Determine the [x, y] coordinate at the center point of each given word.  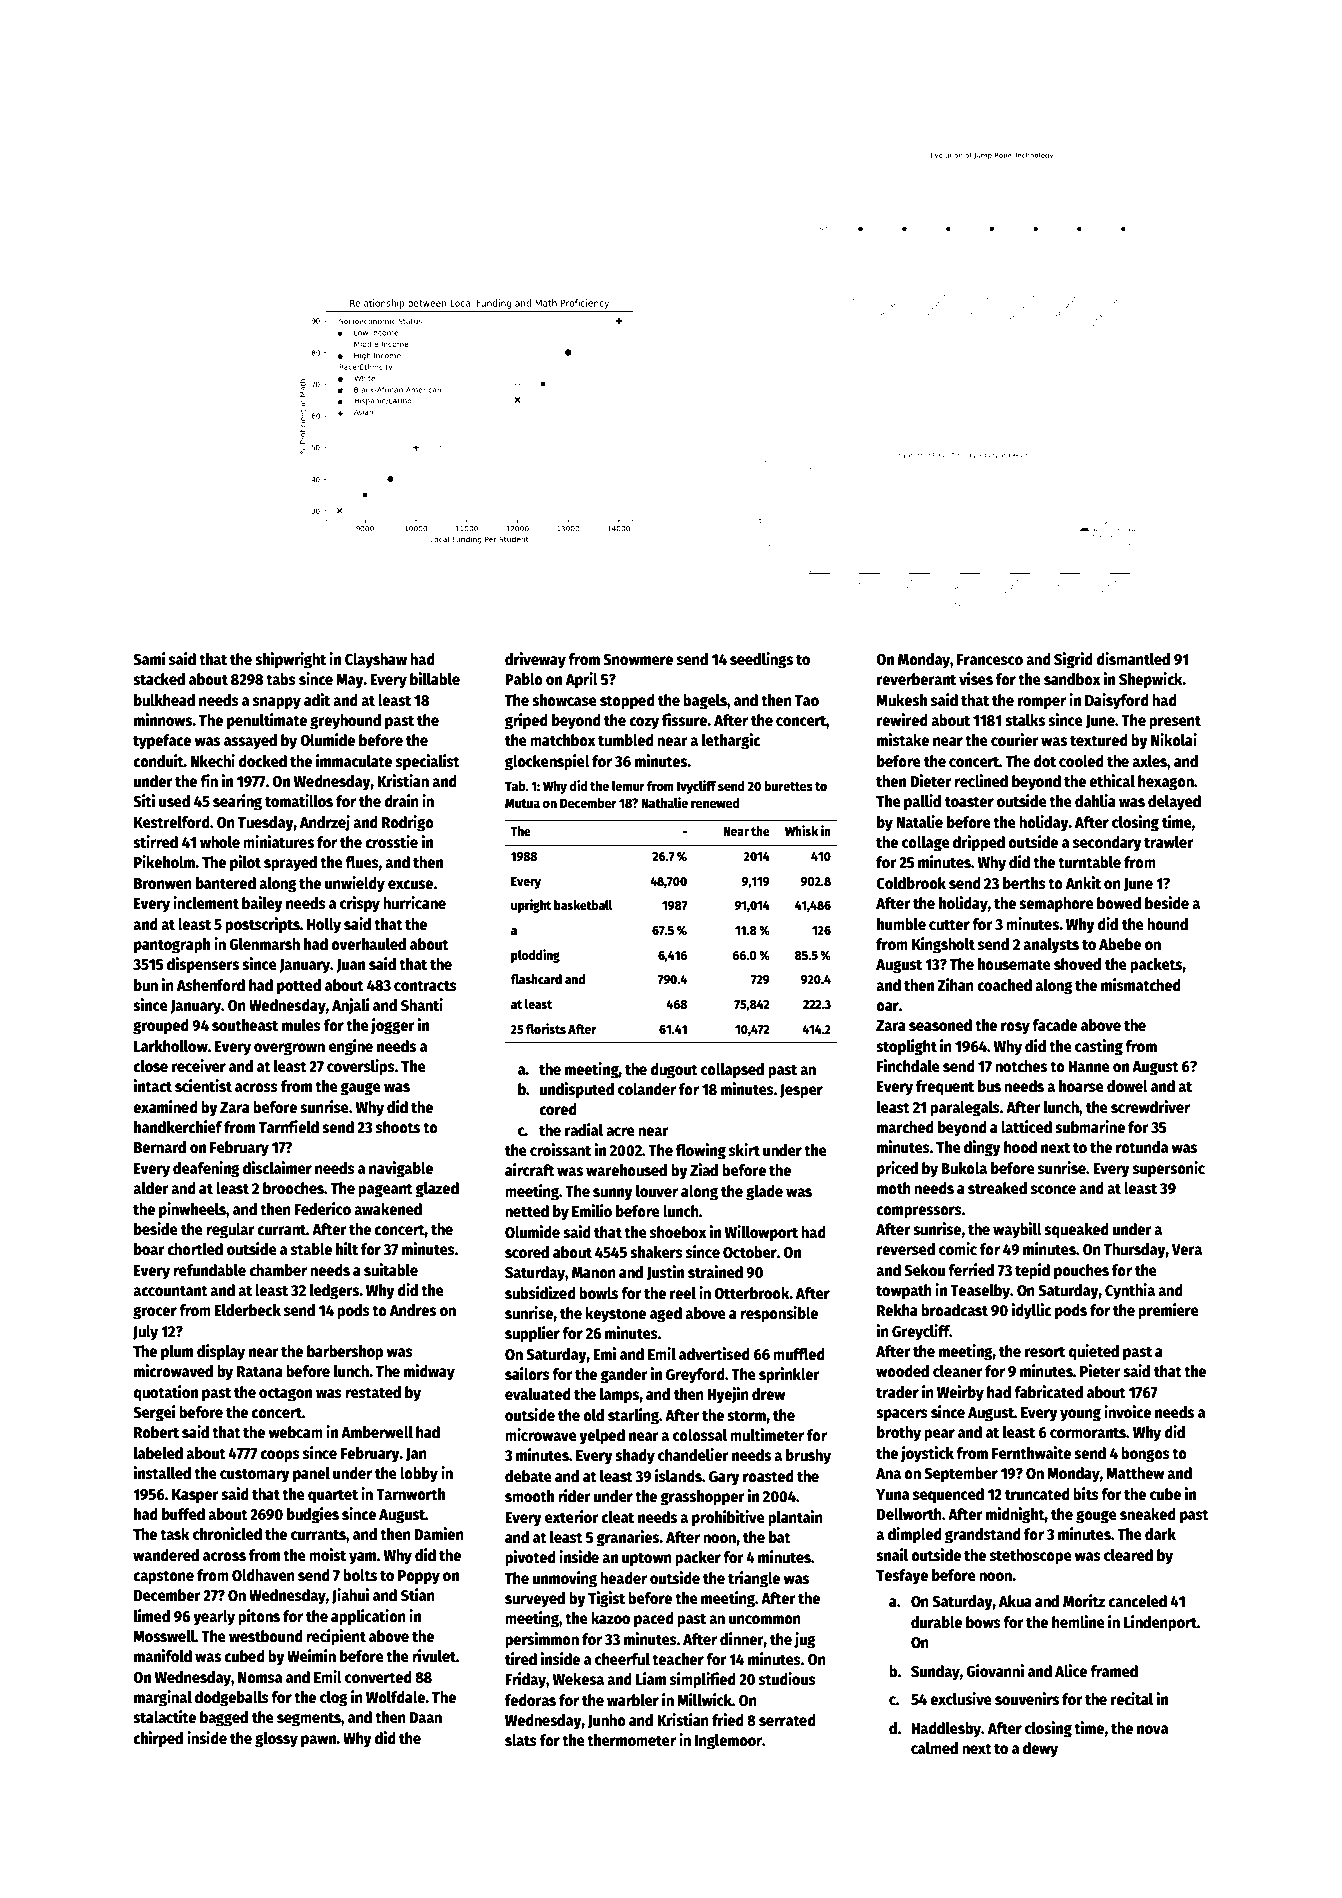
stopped [627, 702]
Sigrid [1073, 660]
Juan [350, 966]
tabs [281, 679]
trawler [1168, 842]
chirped [158, 1739]
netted [527, 1211]
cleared [1128, 1555]
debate [528, 1476]
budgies [313, 1515]
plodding [535, 956]
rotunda [1142, 1147]
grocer [155, 1313]
